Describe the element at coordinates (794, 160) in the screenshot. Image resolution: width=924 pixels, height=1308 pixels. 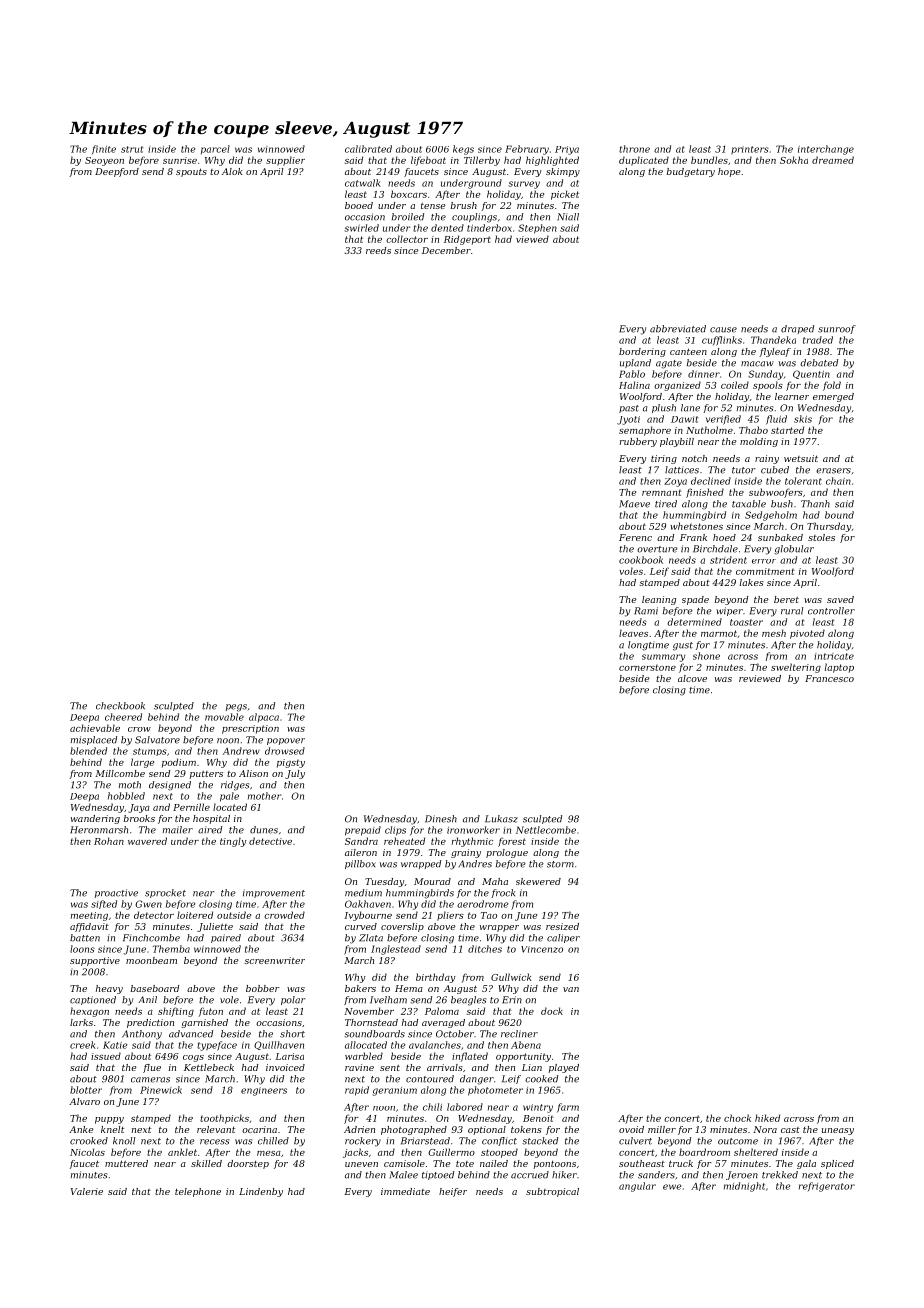
I see `Sokha` at that location.
